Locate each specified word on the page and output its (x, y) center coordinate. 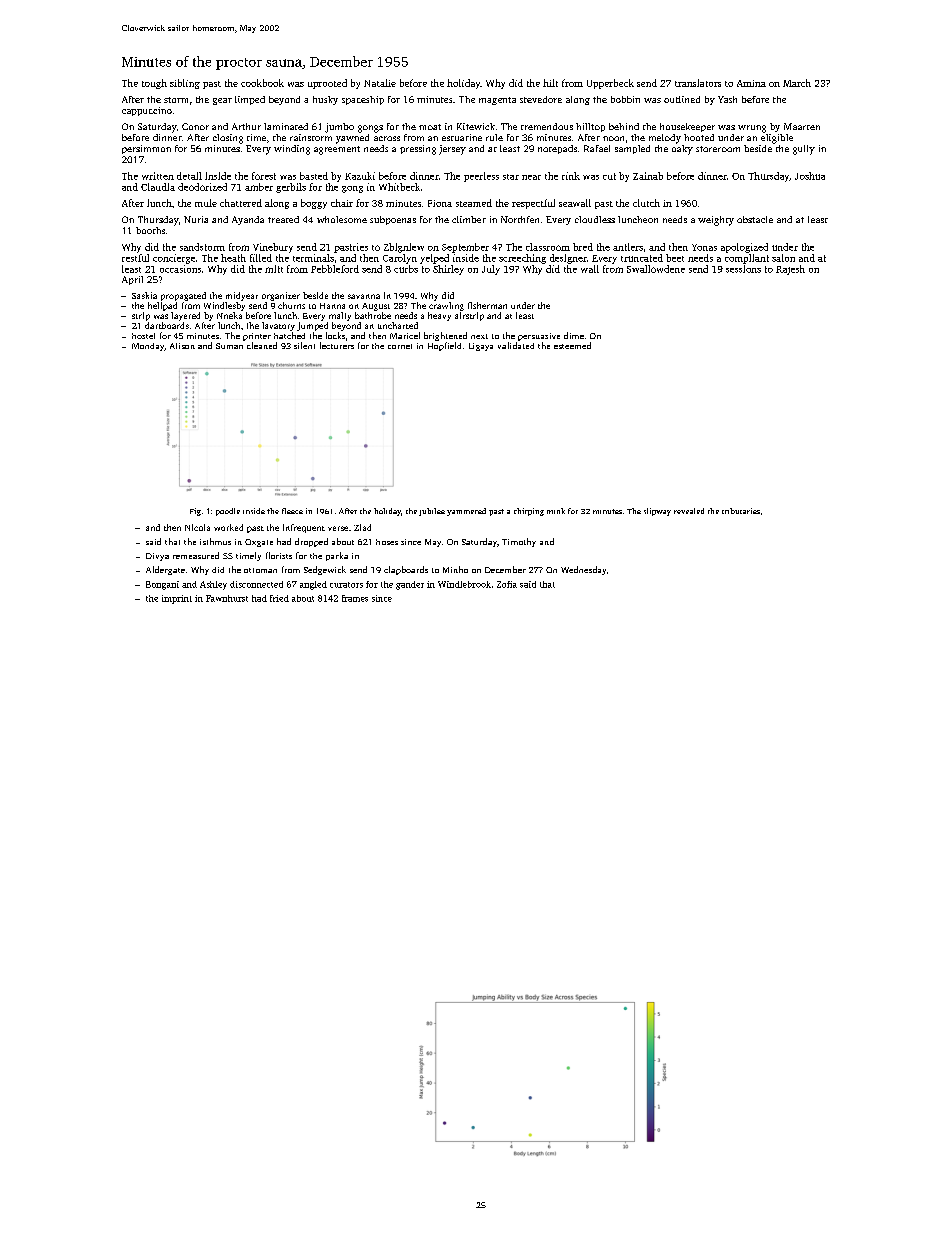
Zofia (507, 584)
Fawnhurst (227, 598)
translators (698, 83)
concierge (174, 259)
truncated (642, 258)
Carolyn (400, 259)
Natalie (380, 83)
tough (154, 84)
